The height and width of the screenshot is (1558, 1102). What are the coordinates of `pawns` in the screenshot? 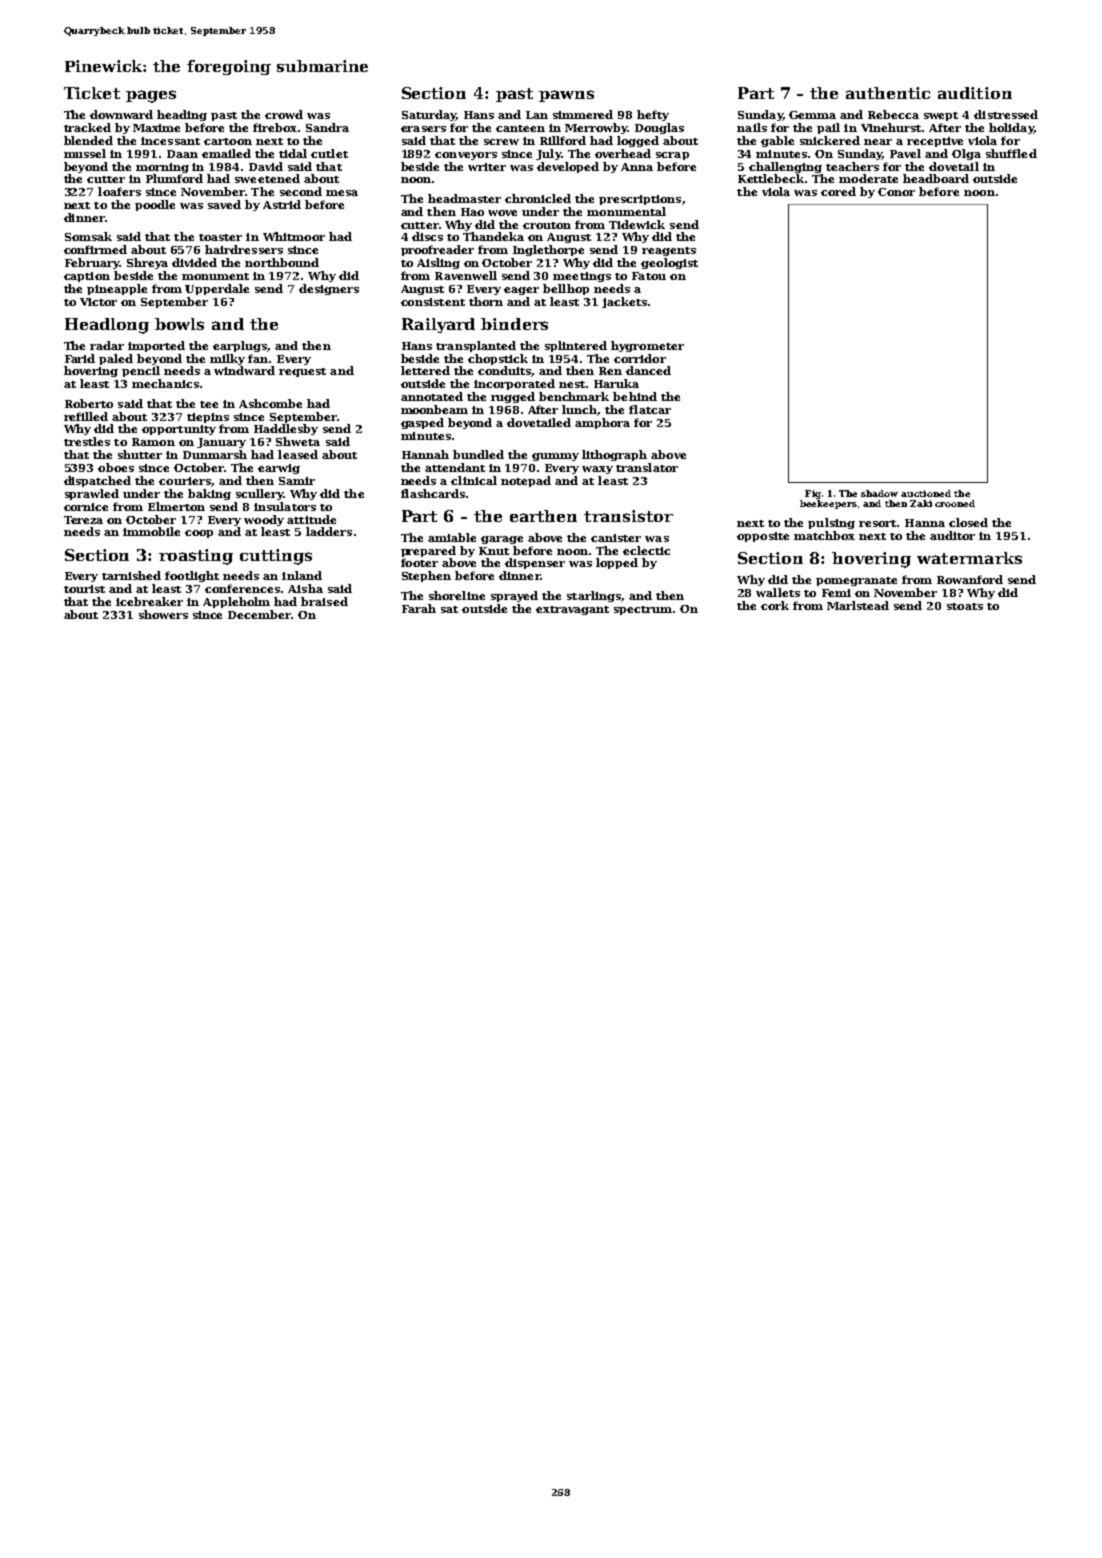 It's located at (566, 96).
